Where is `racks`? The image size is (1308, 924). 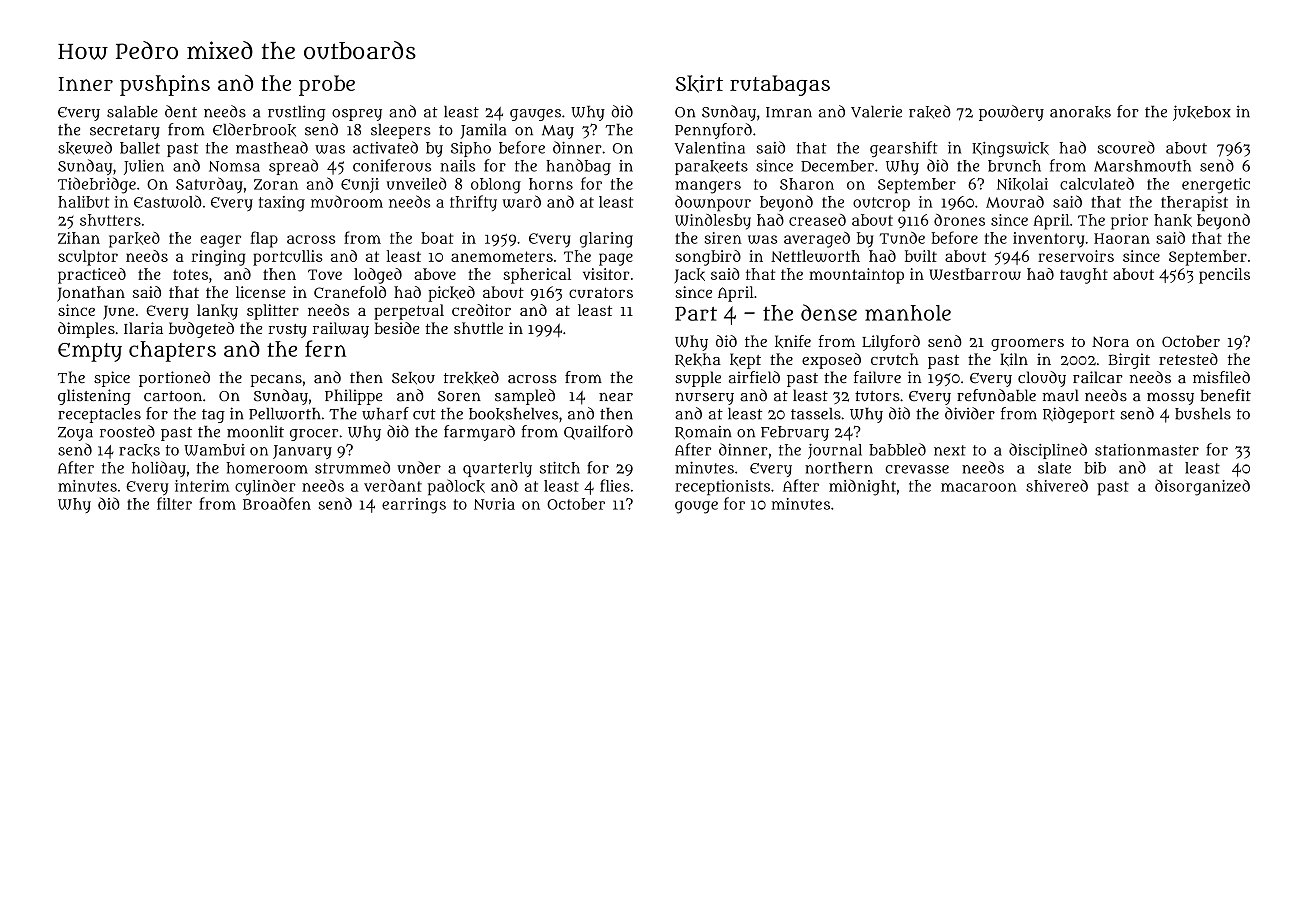 racks is located at coordinates (139, 450).
